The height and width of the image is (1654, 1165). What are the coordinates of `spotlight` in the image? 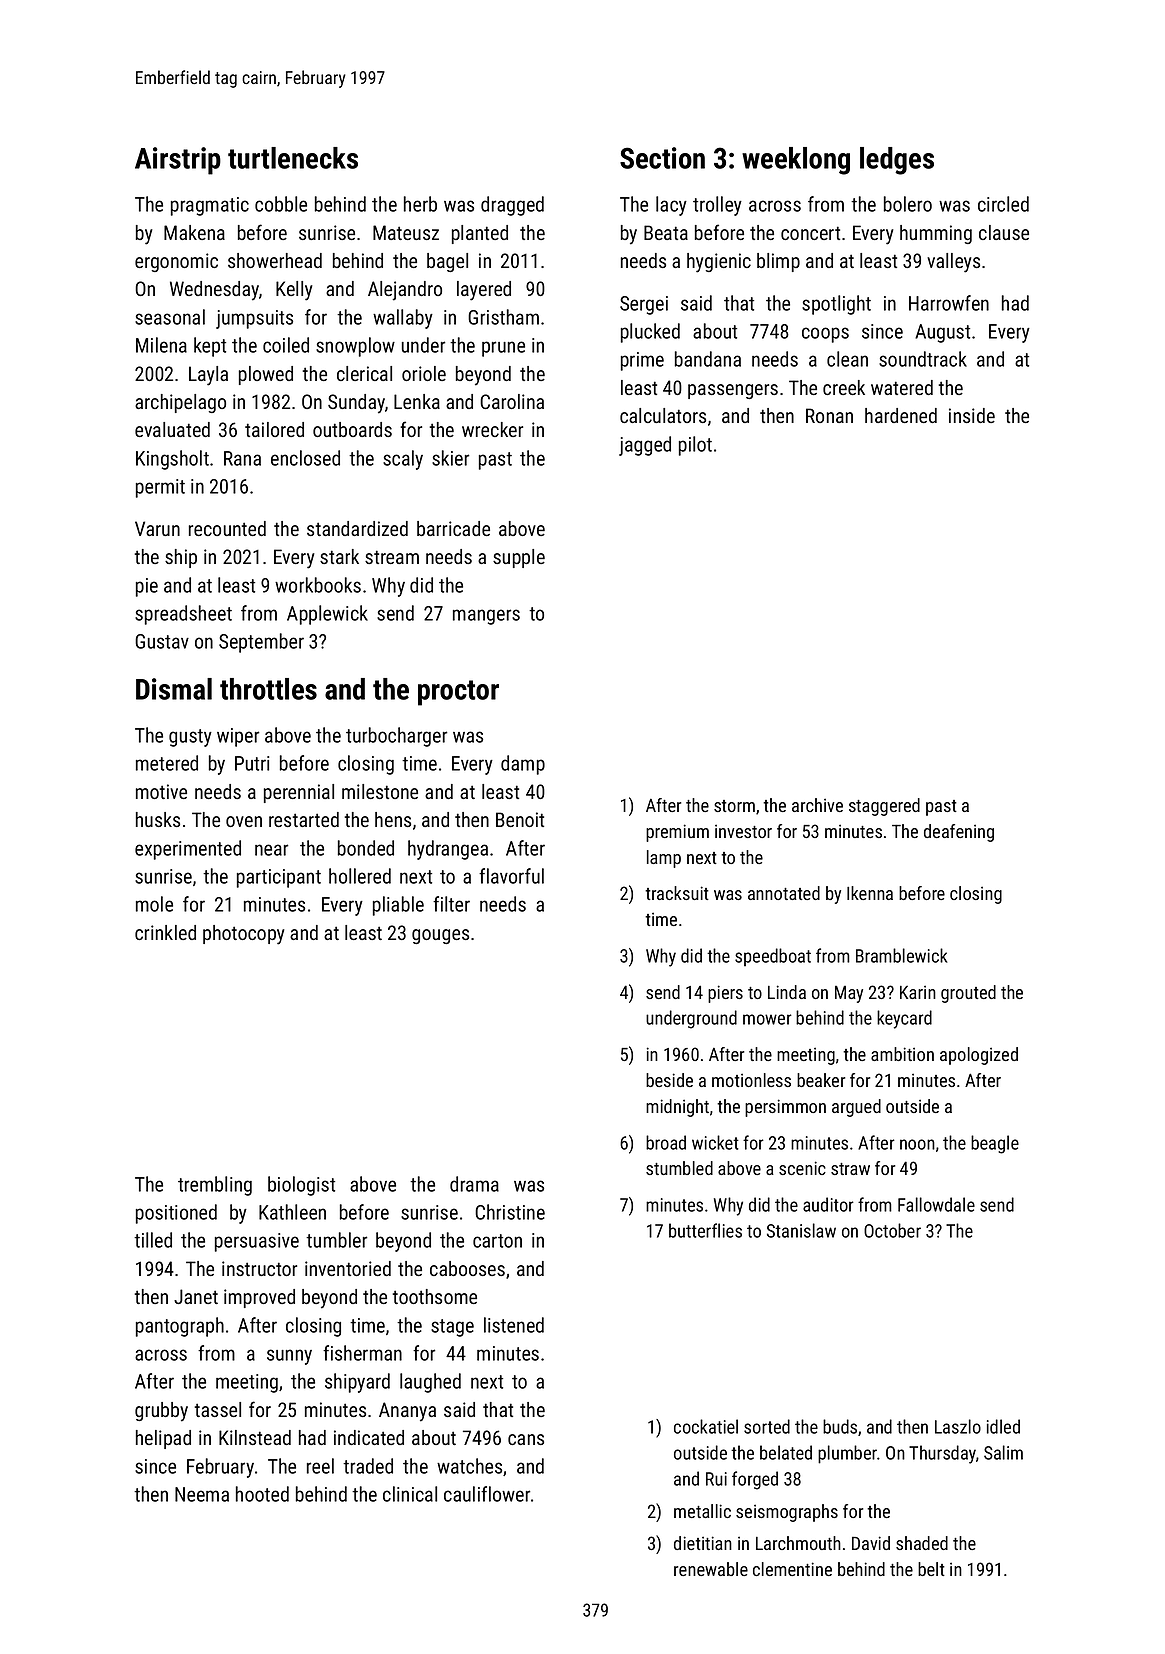 It's located at (836, 305).
